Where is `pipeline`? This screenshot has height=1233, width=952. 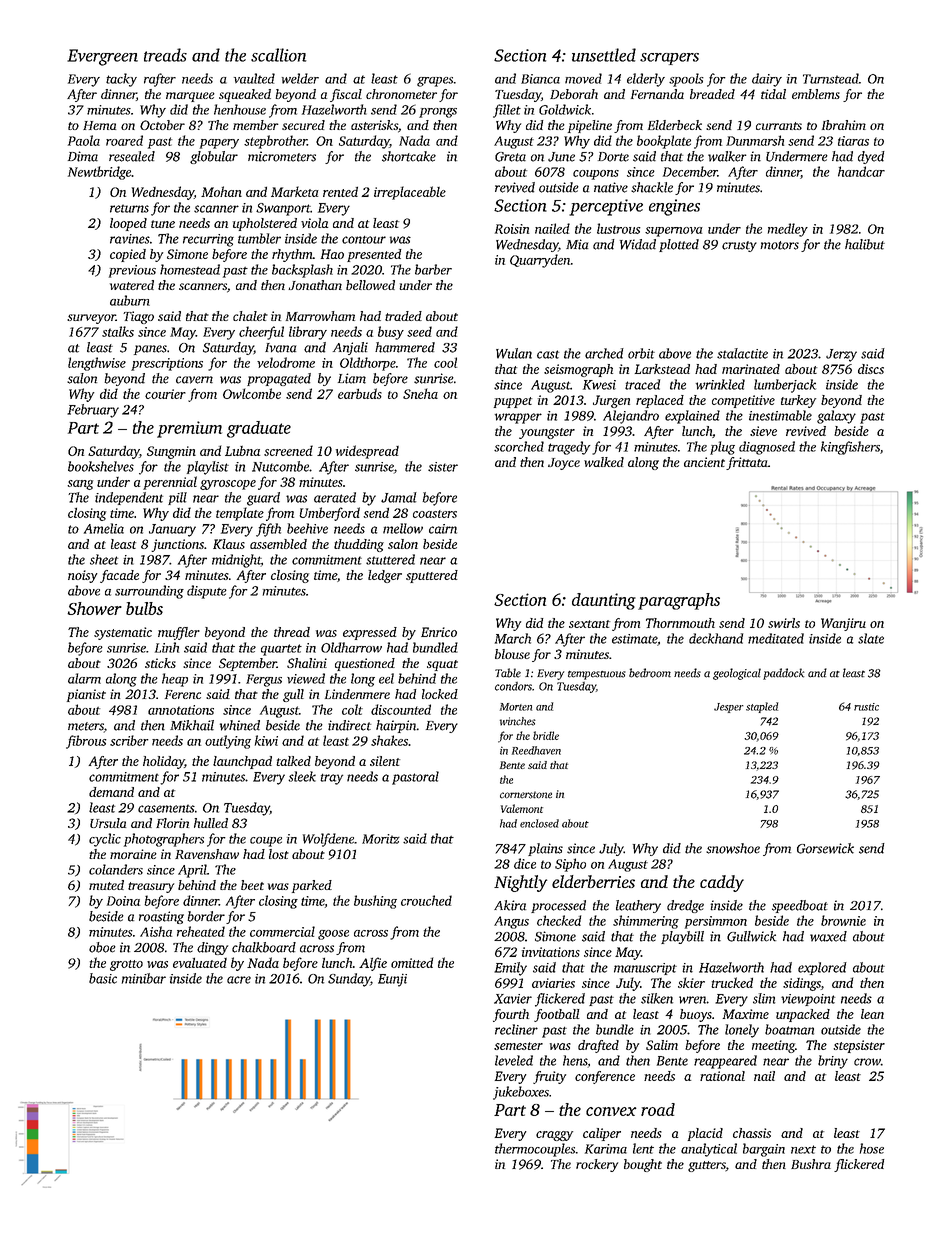 pipeline is located at coordinates (590, 126).
